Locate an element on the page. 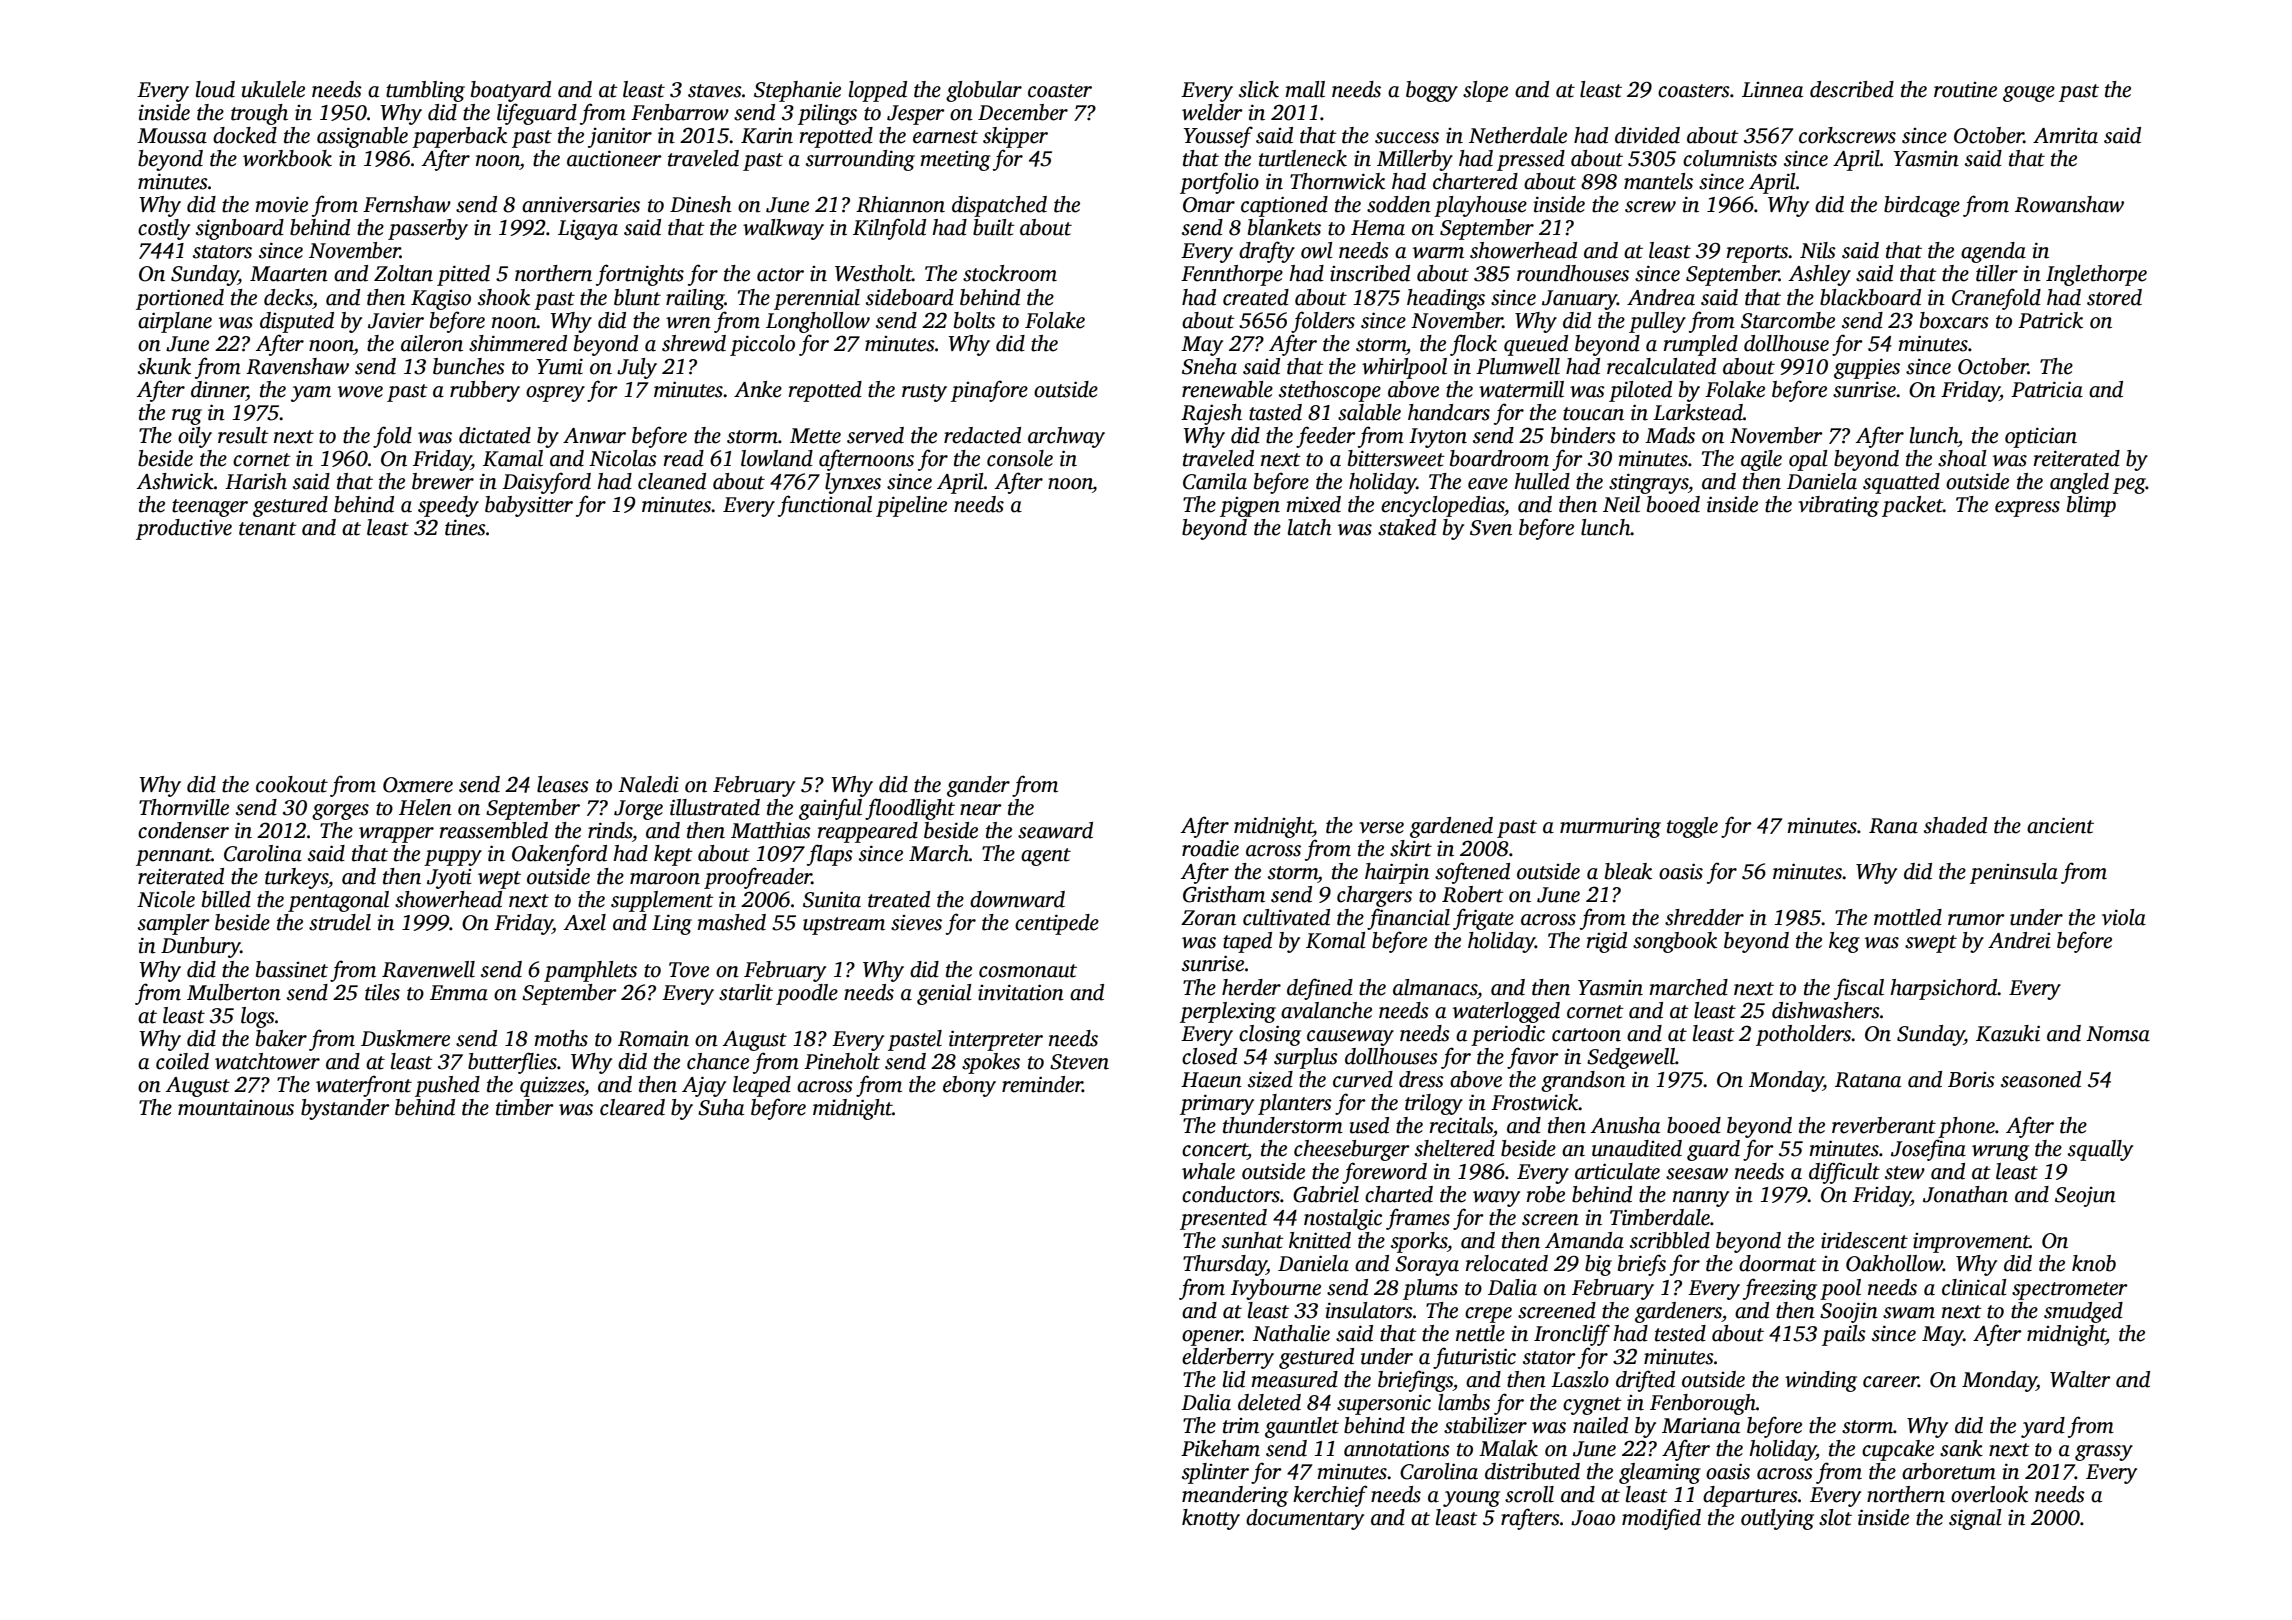 This document has height=1620, width=2292. Sneha is located at coordinates (1209, 366).
